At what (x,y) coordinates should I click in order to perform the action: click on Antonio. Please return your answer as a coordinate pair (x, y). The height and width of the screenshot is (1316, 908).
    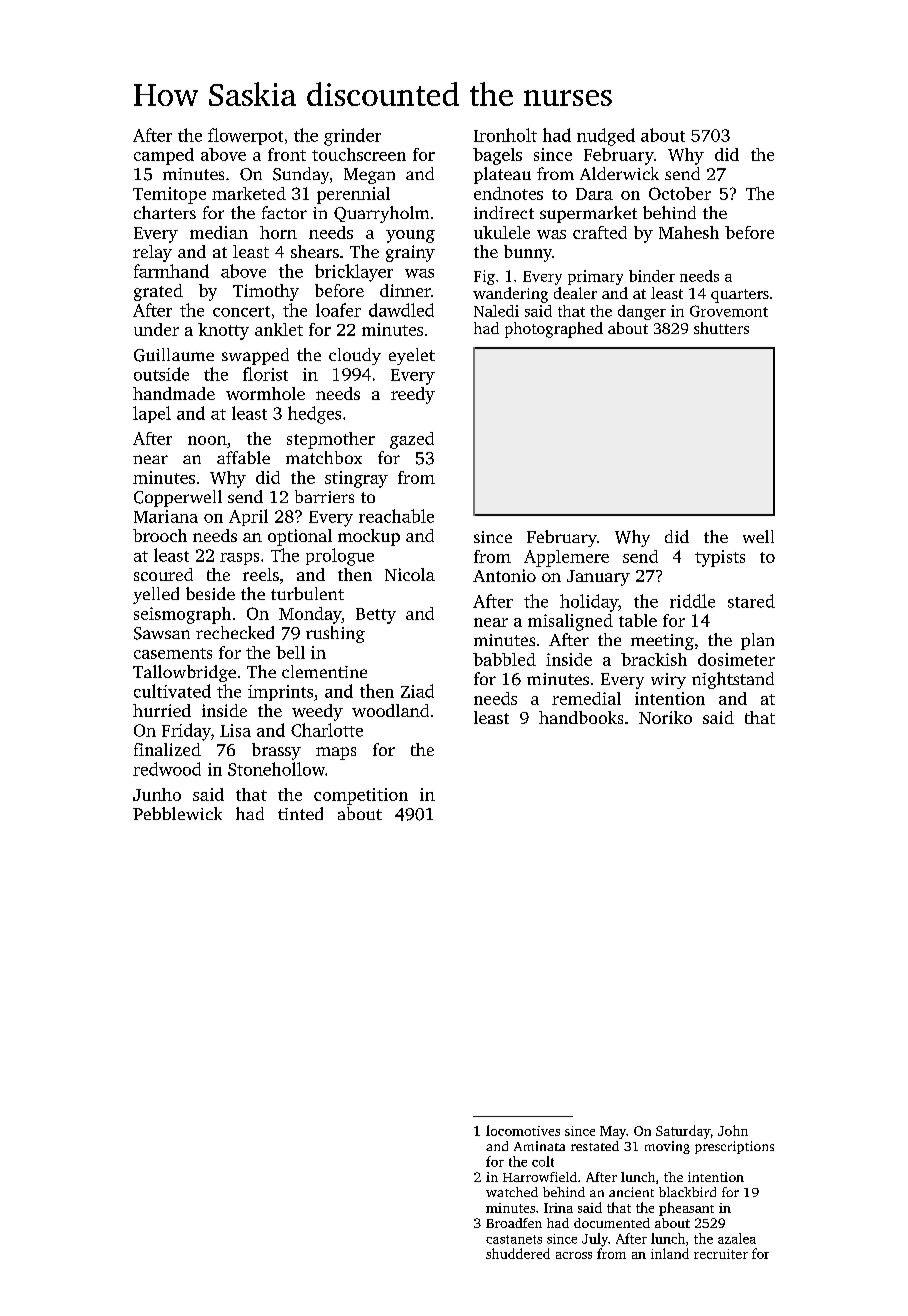
    Looking at the image, I should click on (504, 575).
